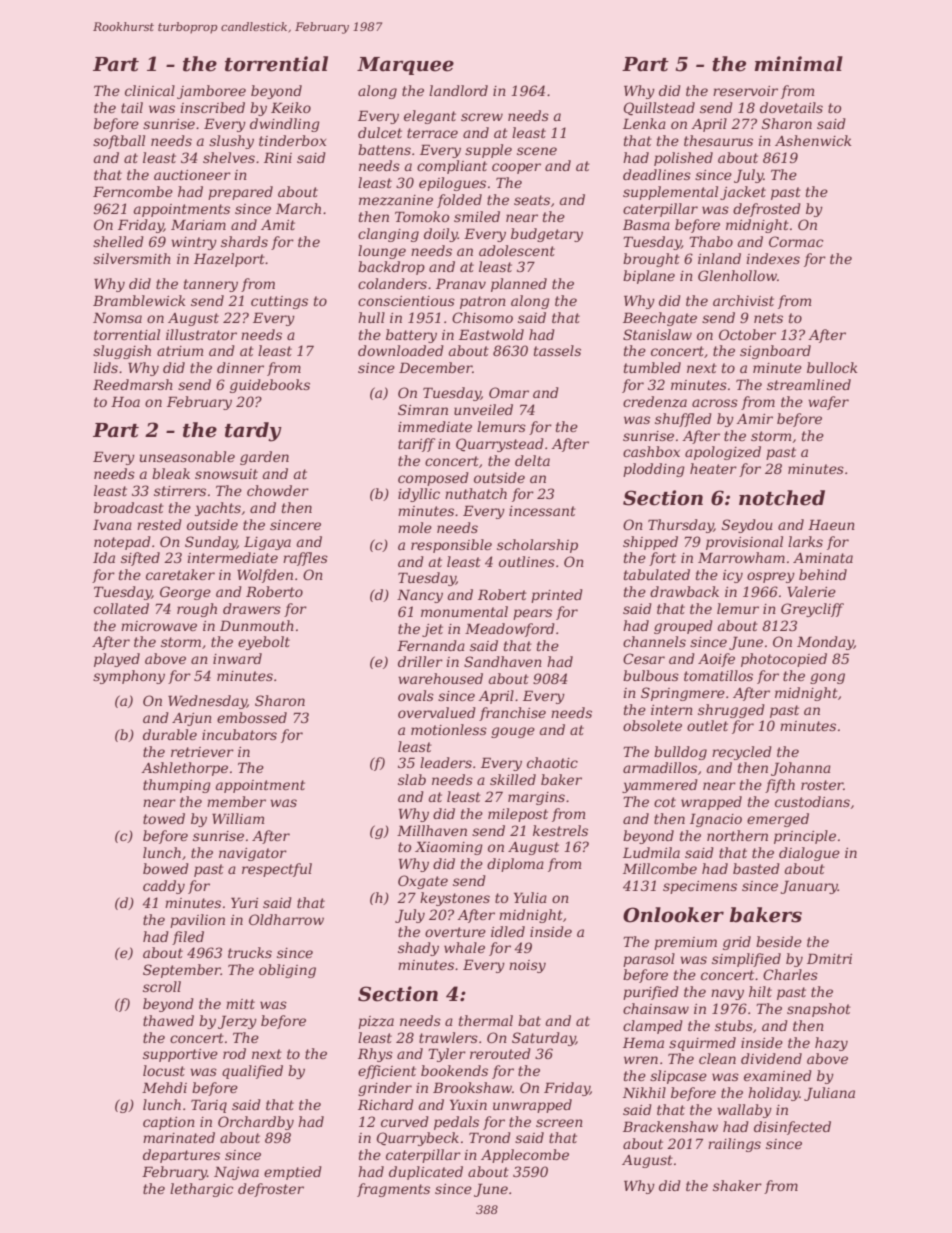 The image size is (952, 1233). What do you see at coordinates (773, 258) in the screenshot?
I see `indexes` at bounding box center [773, 258].
